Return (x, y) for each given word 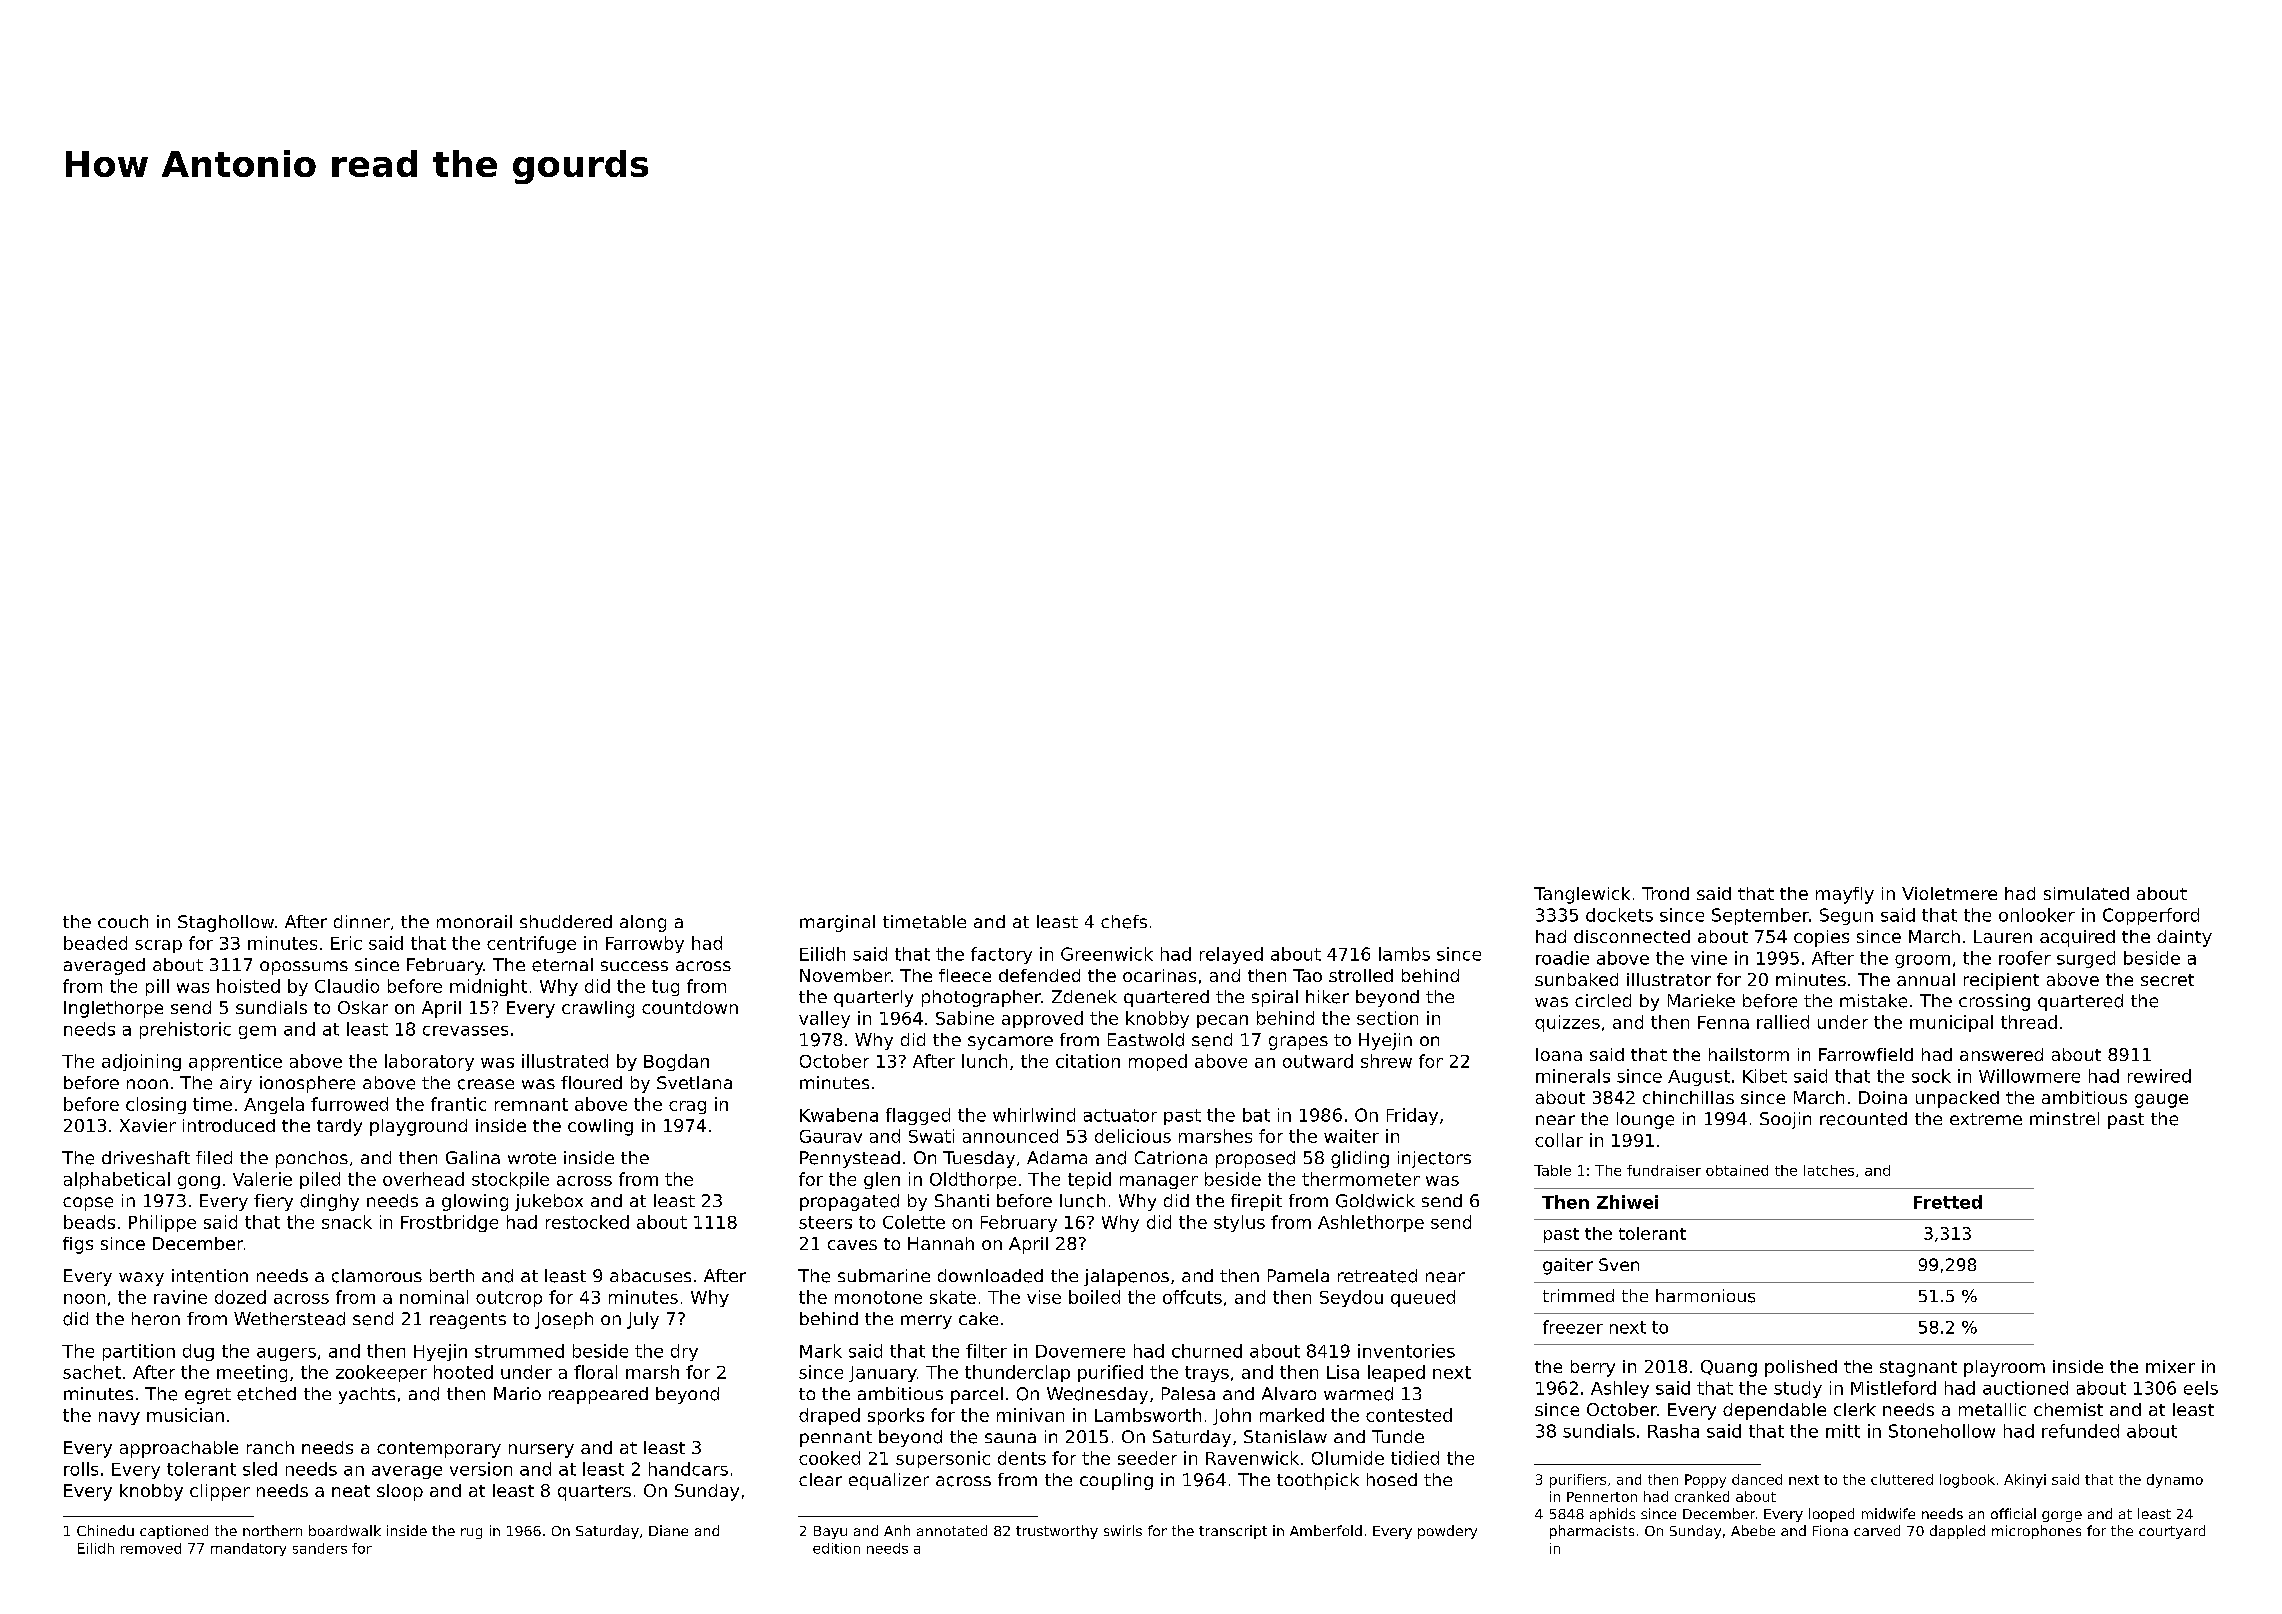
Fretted (1948, 1202)
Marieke (1701, 1000)
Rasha (1673, 1431)
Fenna (1723, 1022)
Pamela (1298, 1275)
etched (266, 1394)
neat (351, 1491)
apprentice (235, 1062)
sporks (896, 1416)
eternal (562, 965)
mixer (2170, 1366)
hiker (1327, 997)
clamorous (377, 1276)
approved (1042, 1019)
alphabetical (117, 1180)
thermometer (1361, 1179)
